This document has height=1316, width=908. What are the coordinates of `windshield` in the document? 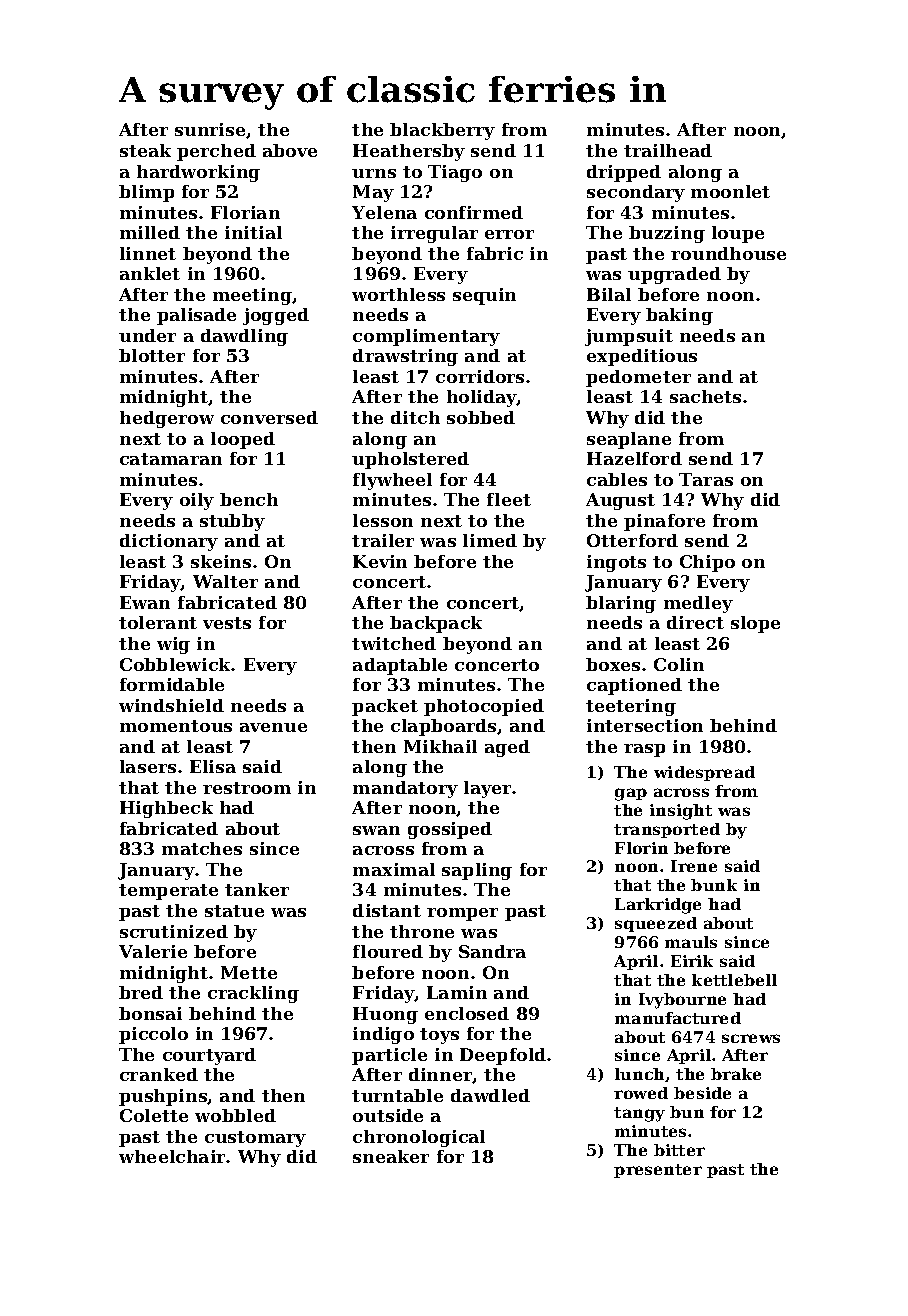 It's located at (171, 705).
